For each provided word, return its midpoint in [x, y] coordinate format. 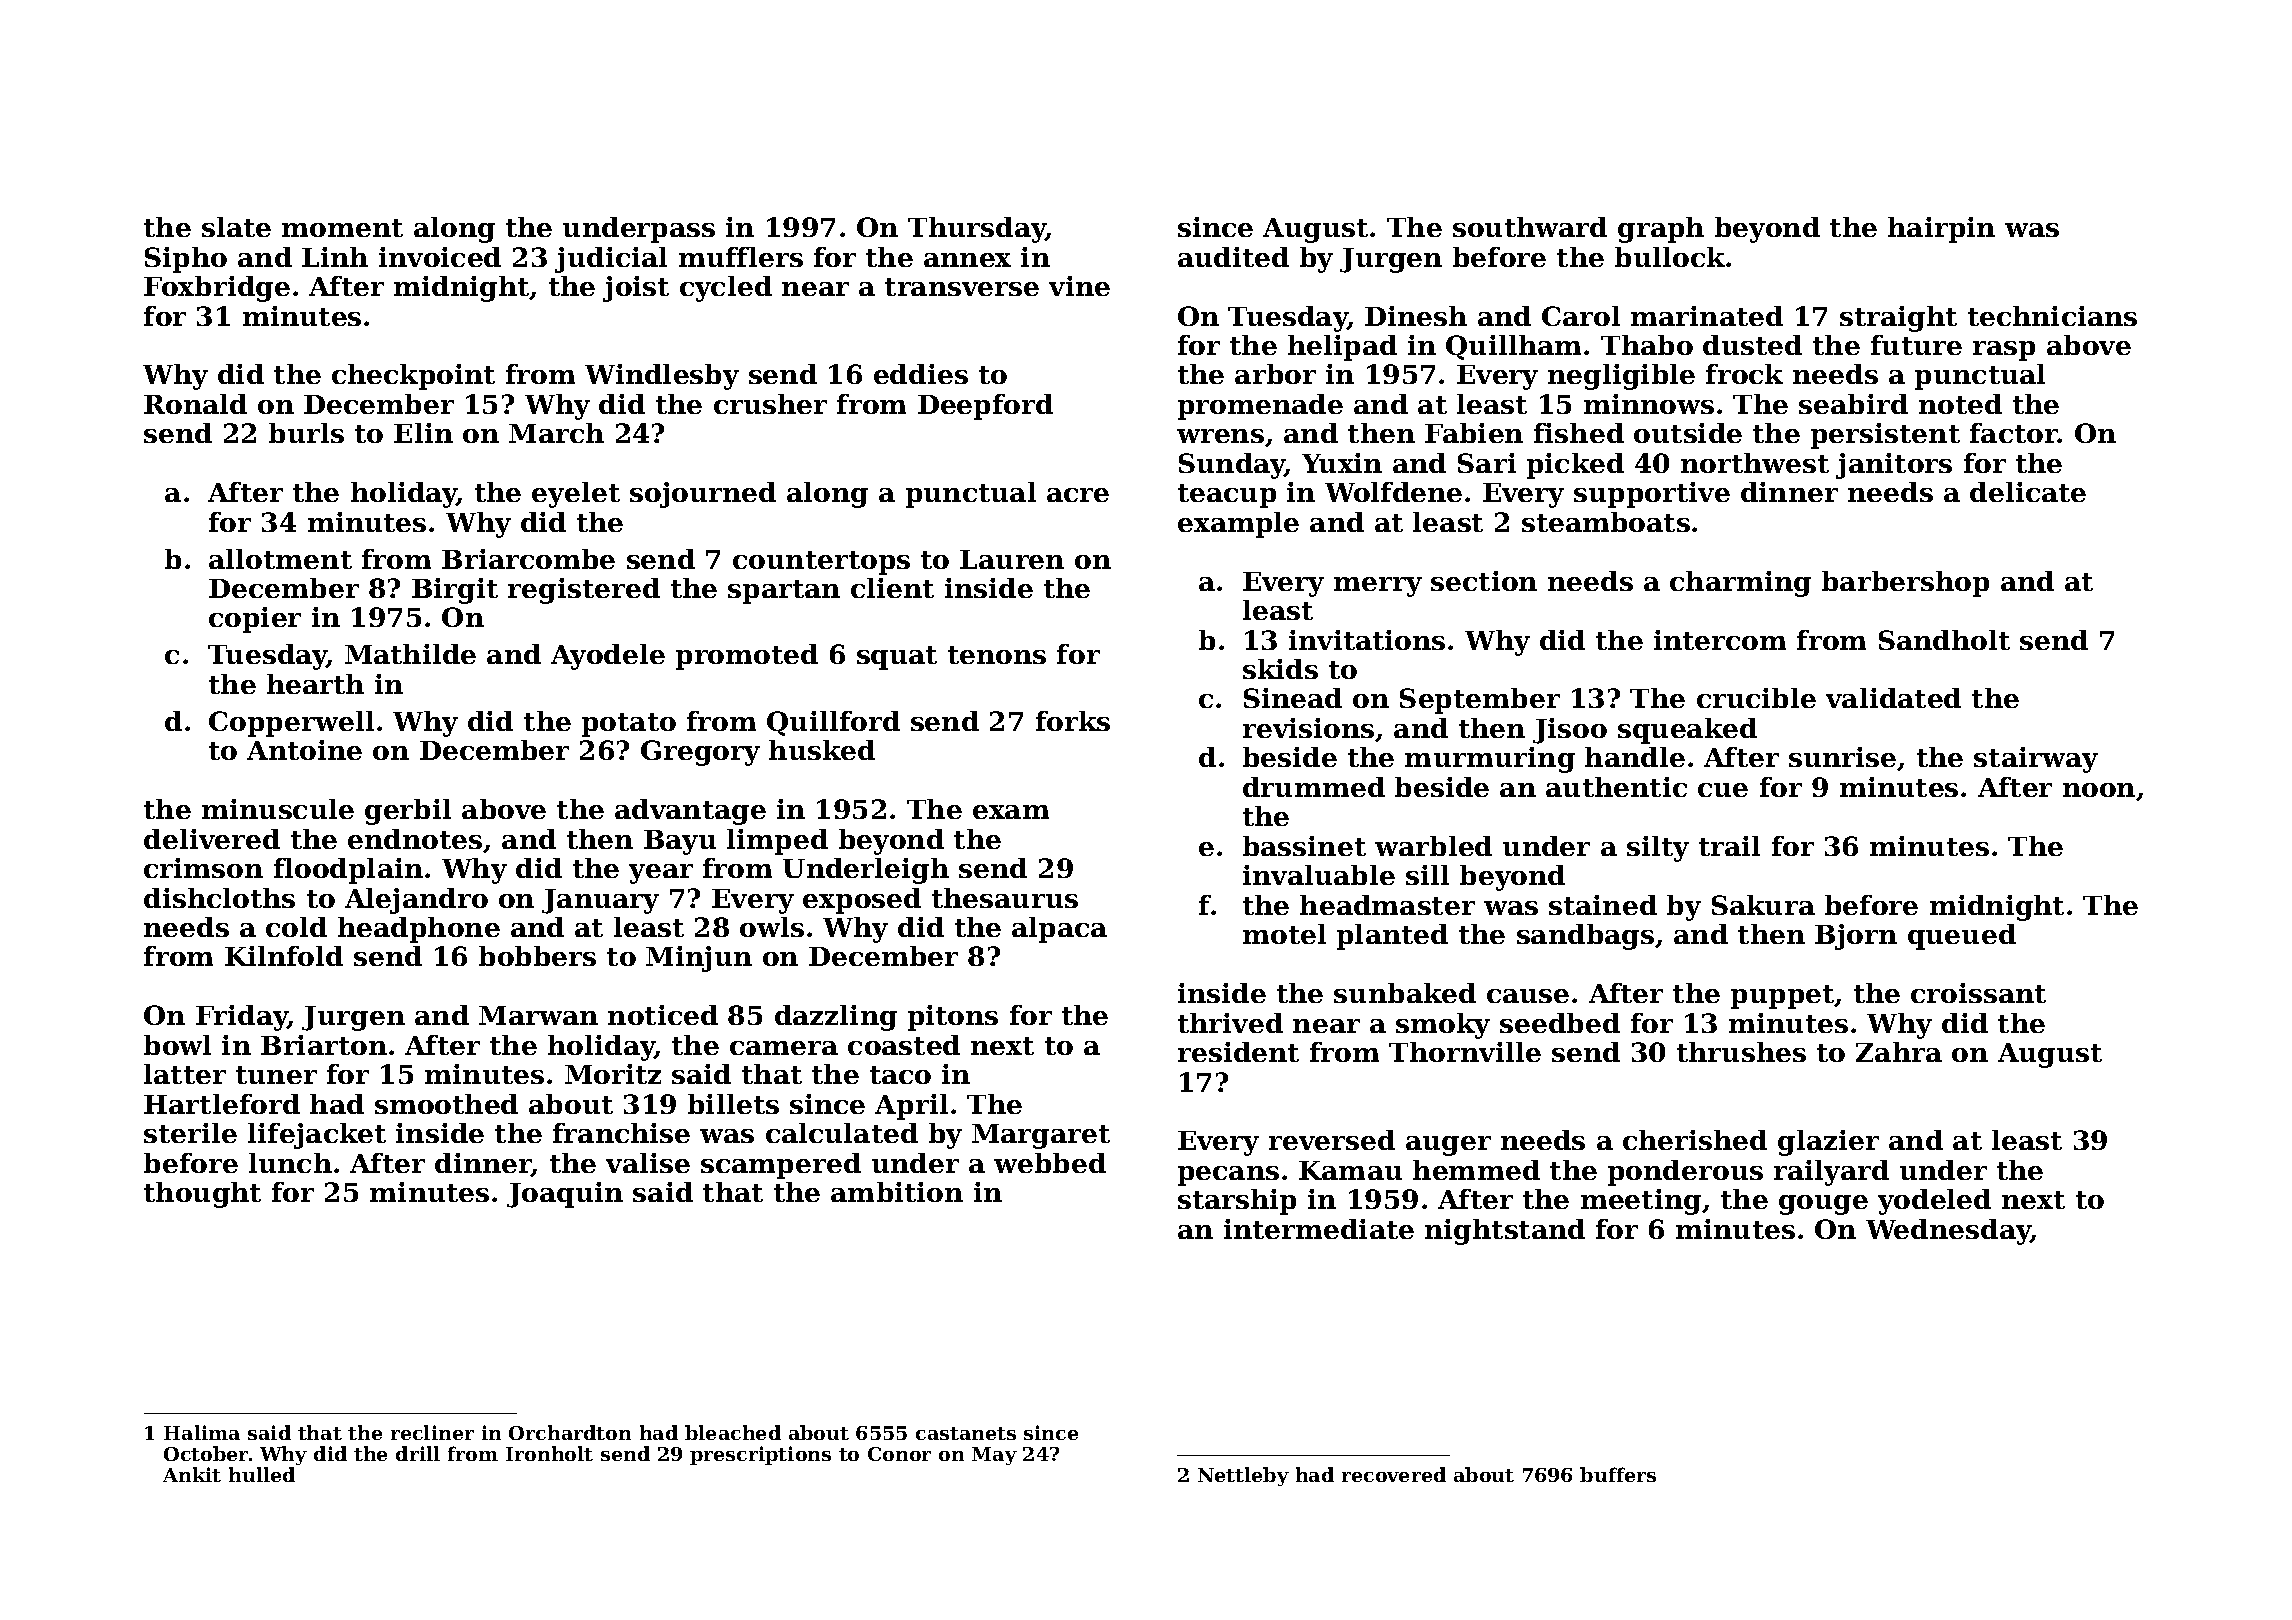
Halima [202, 1432]
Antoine [304, 750]
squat [897, 658]
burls [306, 433]
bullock [1670, 257]
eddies [921, 374]
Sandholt [1944, 640]
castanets [966, 1433]
